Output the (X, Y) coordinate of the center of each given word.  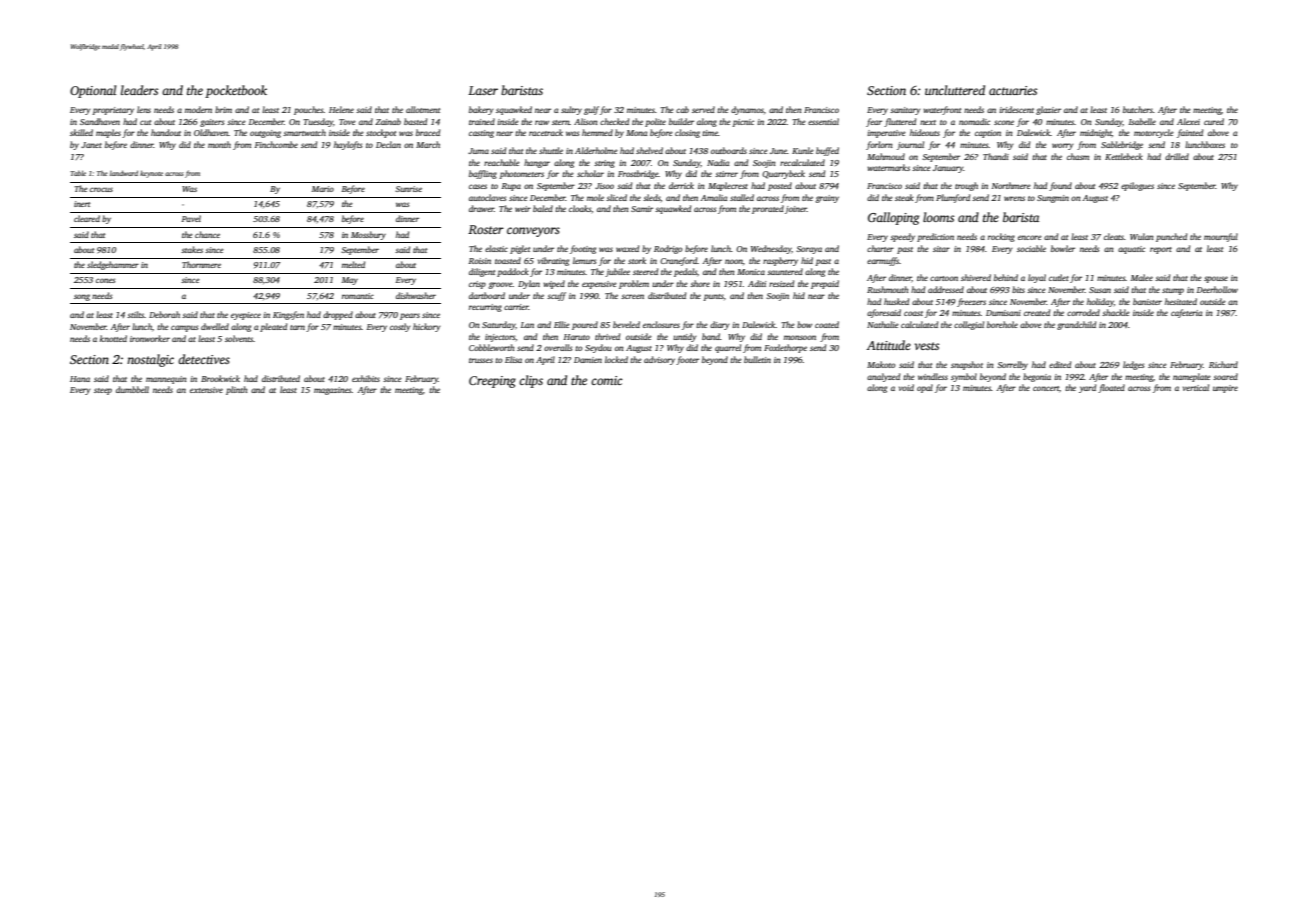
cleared (87, 218)
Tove (347, 122)
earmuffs (883, 261)
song (82, 297)
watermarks (888, 167)
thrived (607, 336)
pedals (685, 272)
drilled (1177, 156)
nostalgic (150, 360)
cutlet (1059, 277)
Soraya (809, 250)
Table (78, 173)
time (710, 133)
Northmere (1011, 185)
